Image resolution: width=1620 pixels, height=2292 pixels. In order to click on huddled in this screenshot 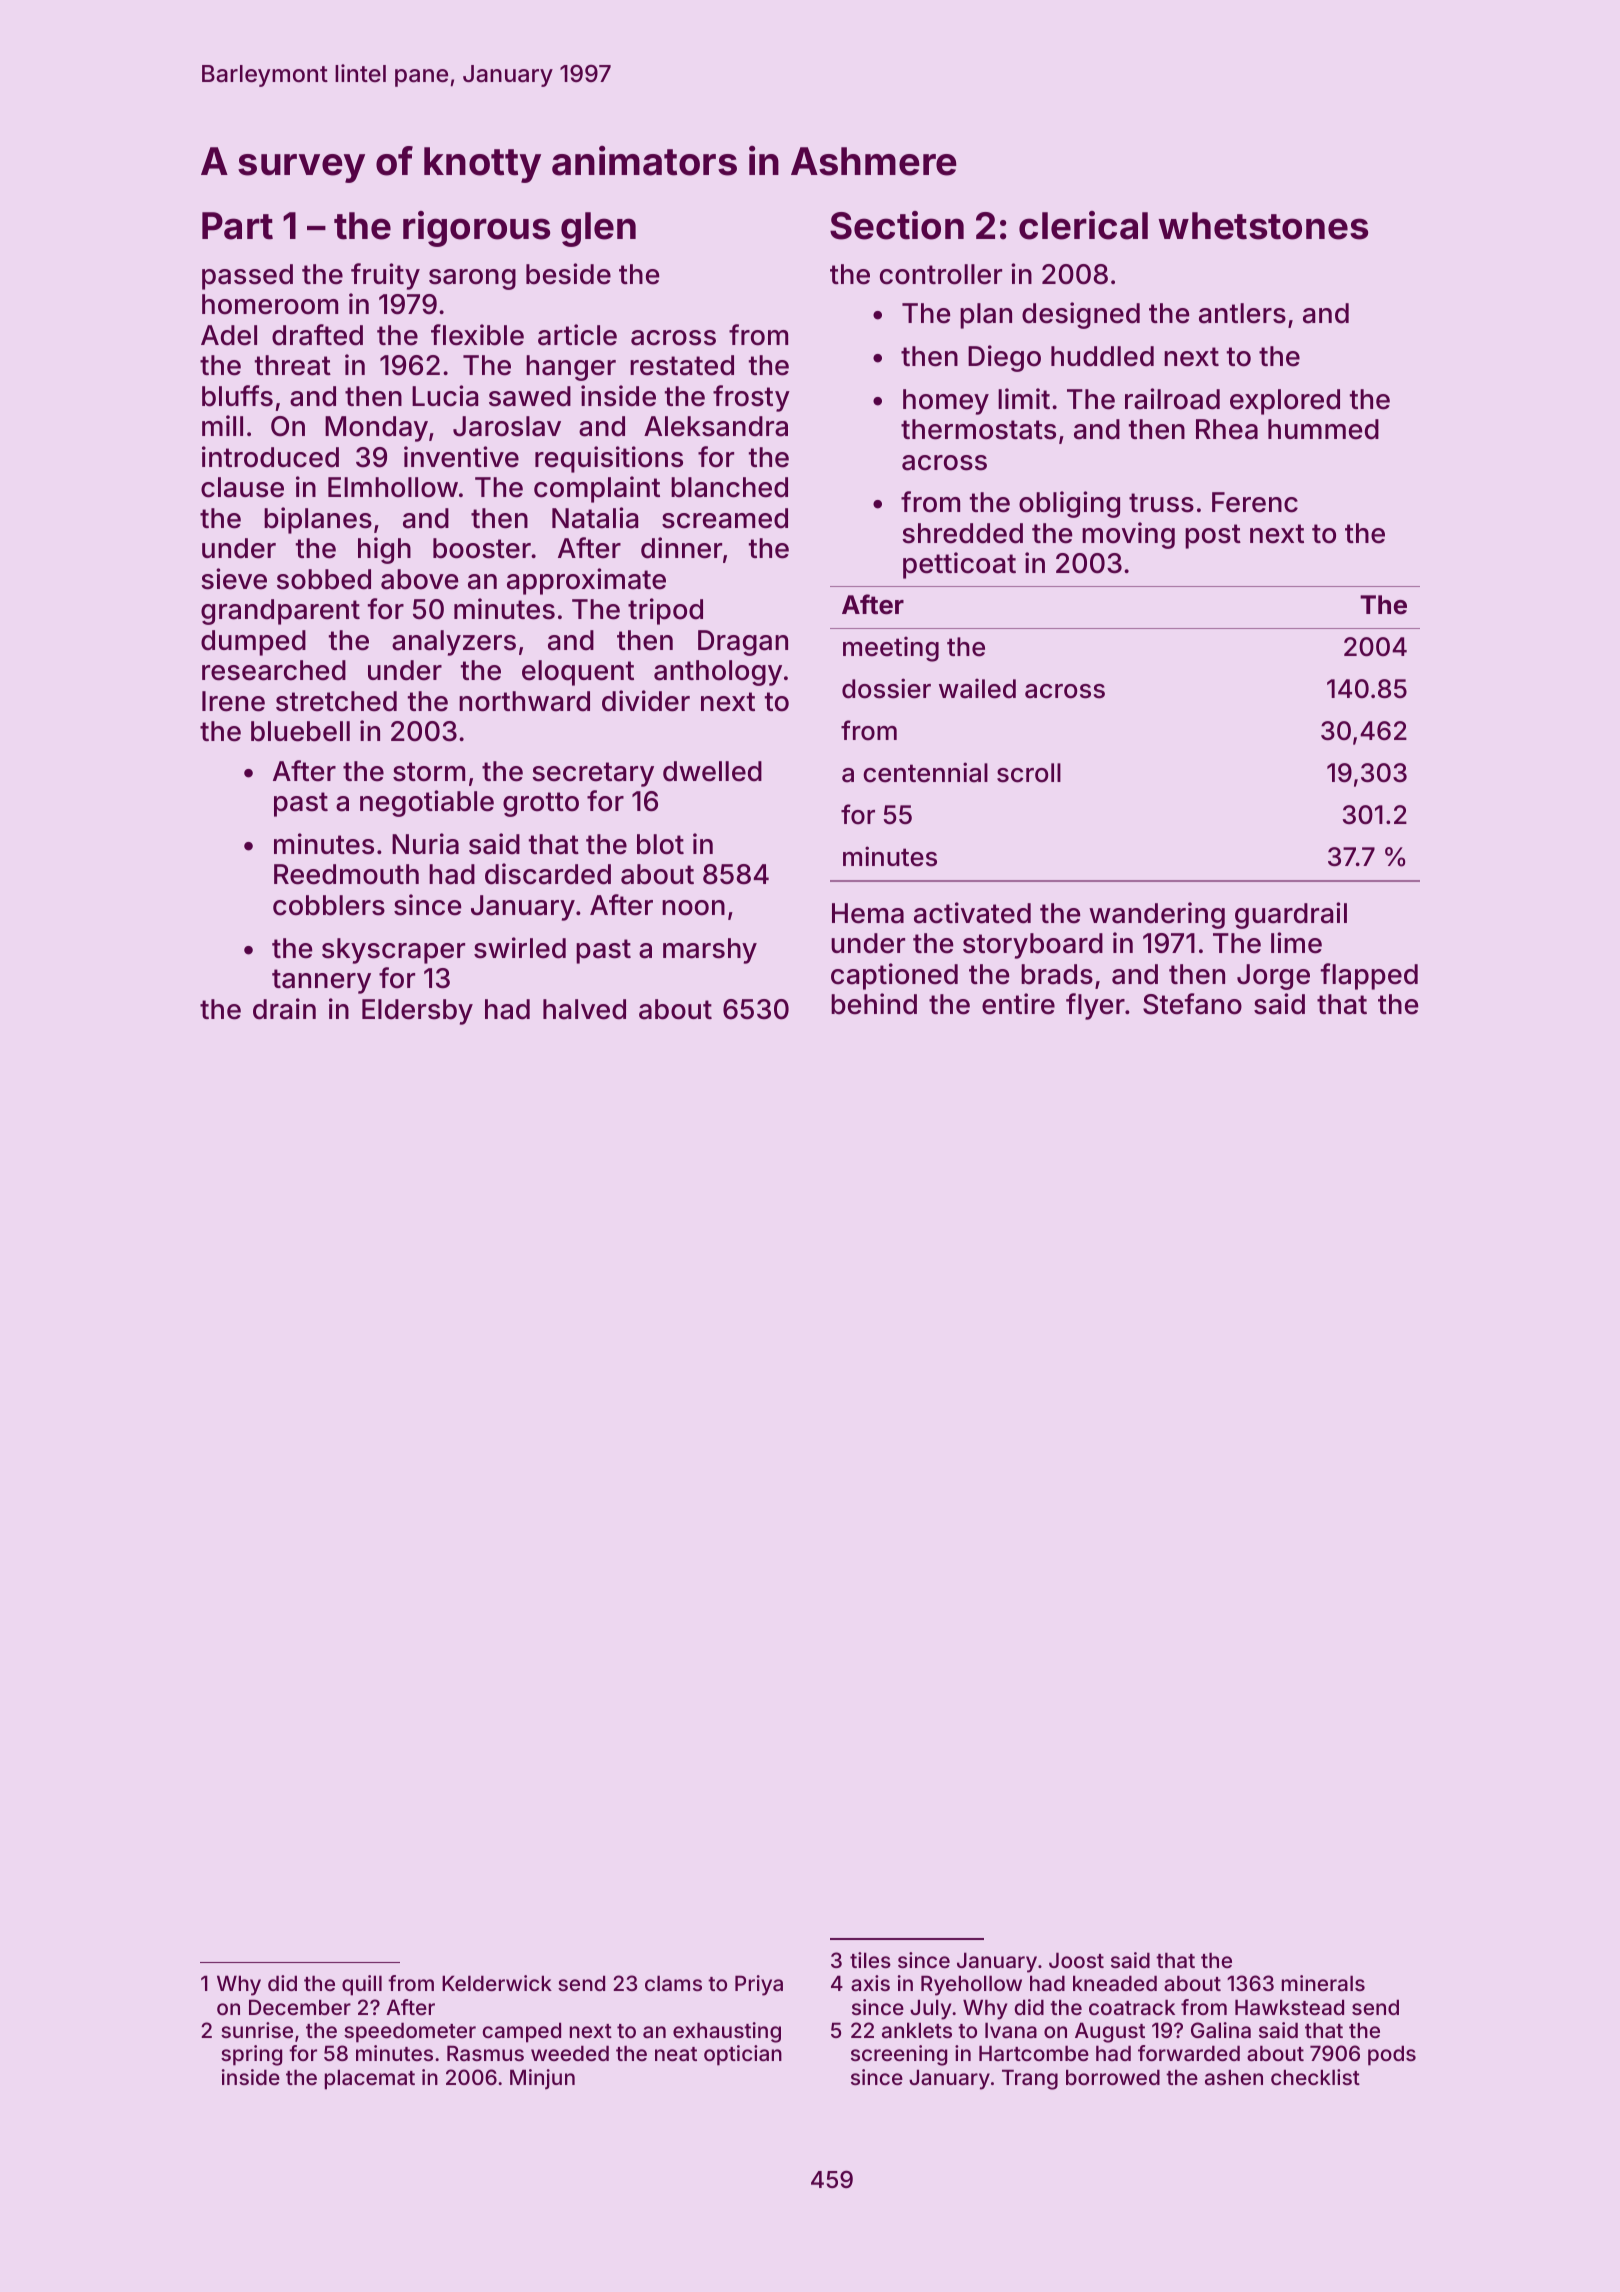, I will do `click(1102, 356)`.
